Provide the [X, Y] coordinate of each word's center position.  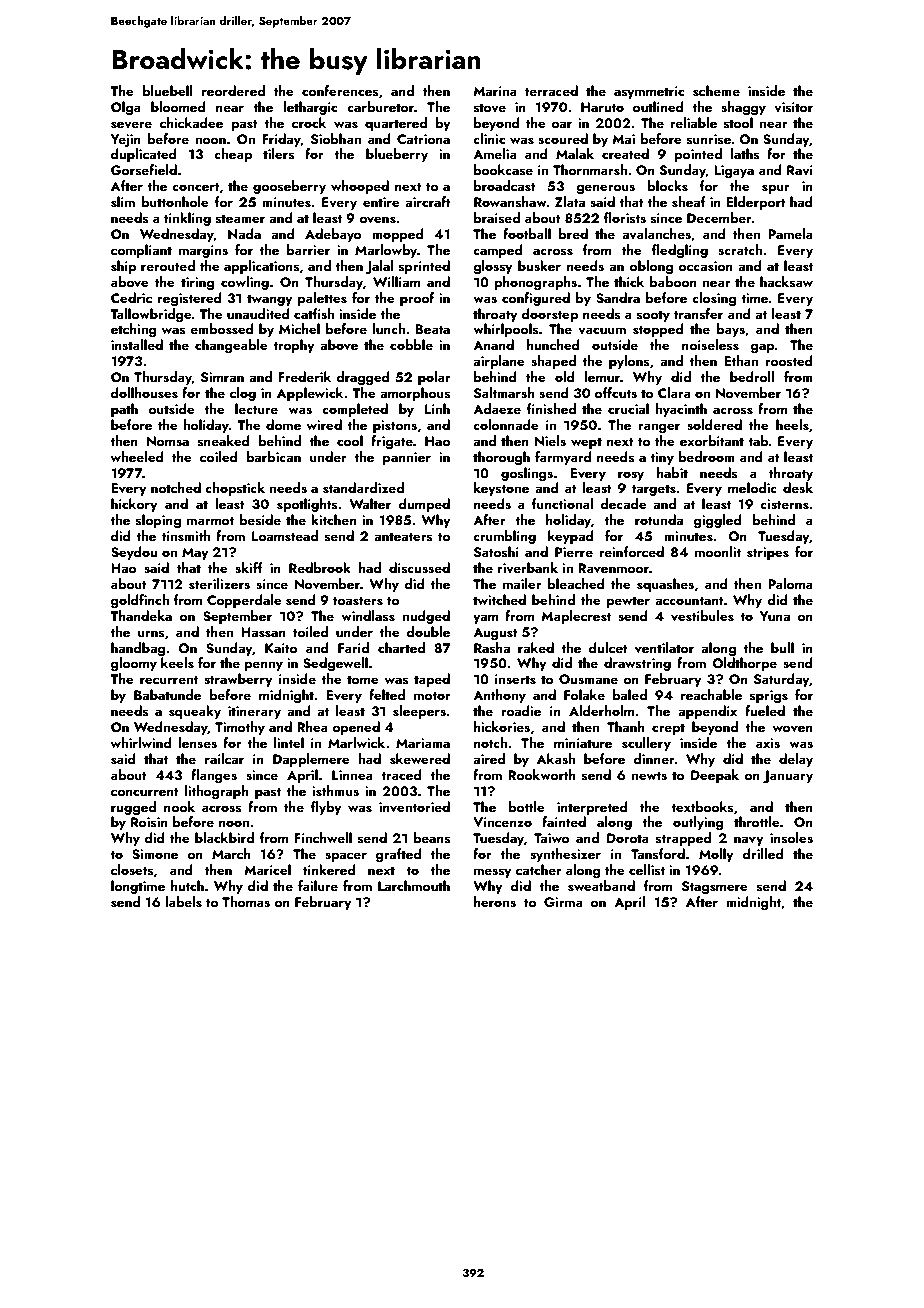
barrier [308, 249]
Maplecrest [576, 617]
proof [417, 299]
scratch [740, 250]
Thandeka [141, 615]
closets [132, 870]
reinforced [631, 551]
